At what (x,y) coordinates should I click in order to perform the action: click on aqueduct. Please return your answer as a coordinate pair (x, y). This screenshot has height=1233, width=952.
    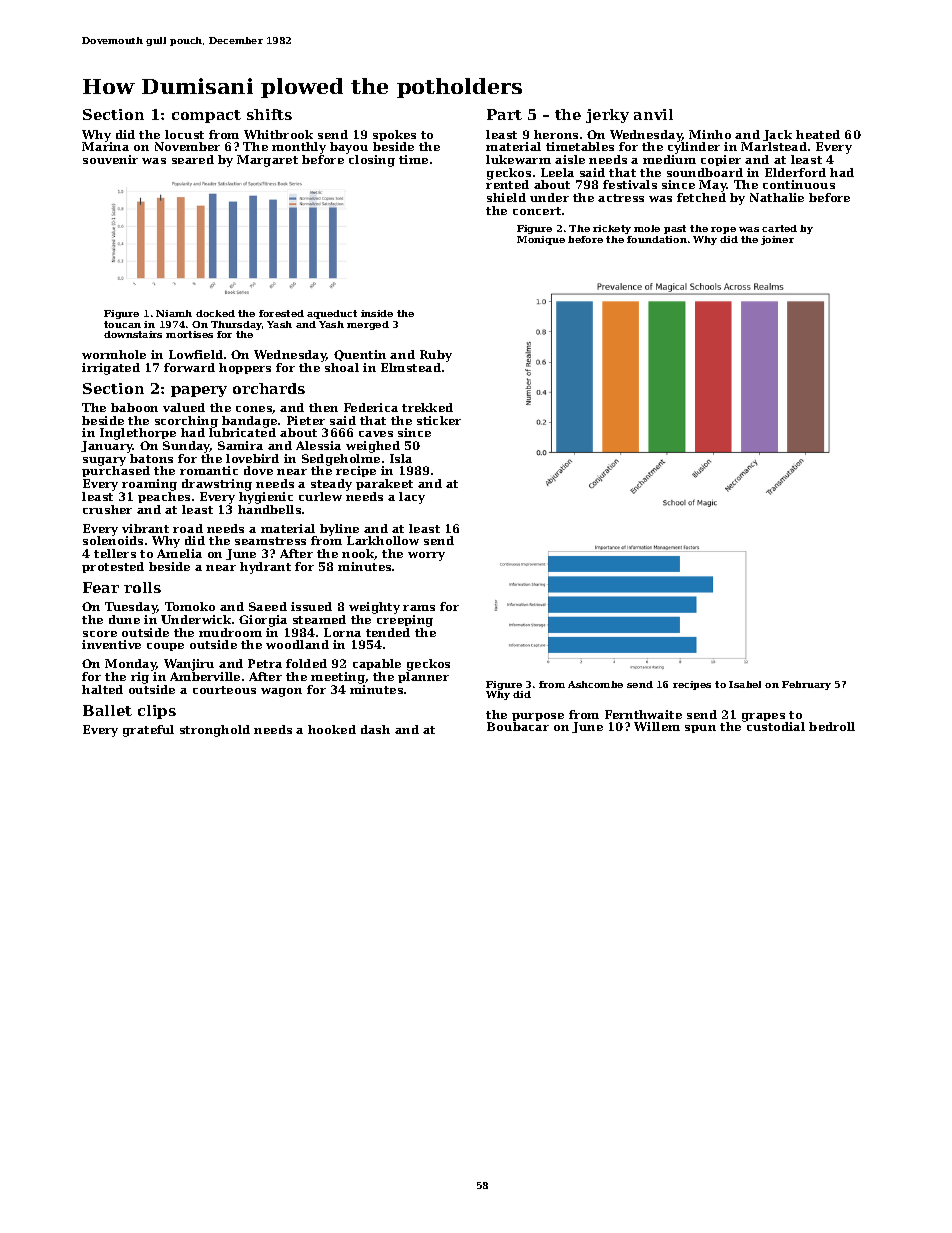
    Looking at the image, I should click on (332, 314).
